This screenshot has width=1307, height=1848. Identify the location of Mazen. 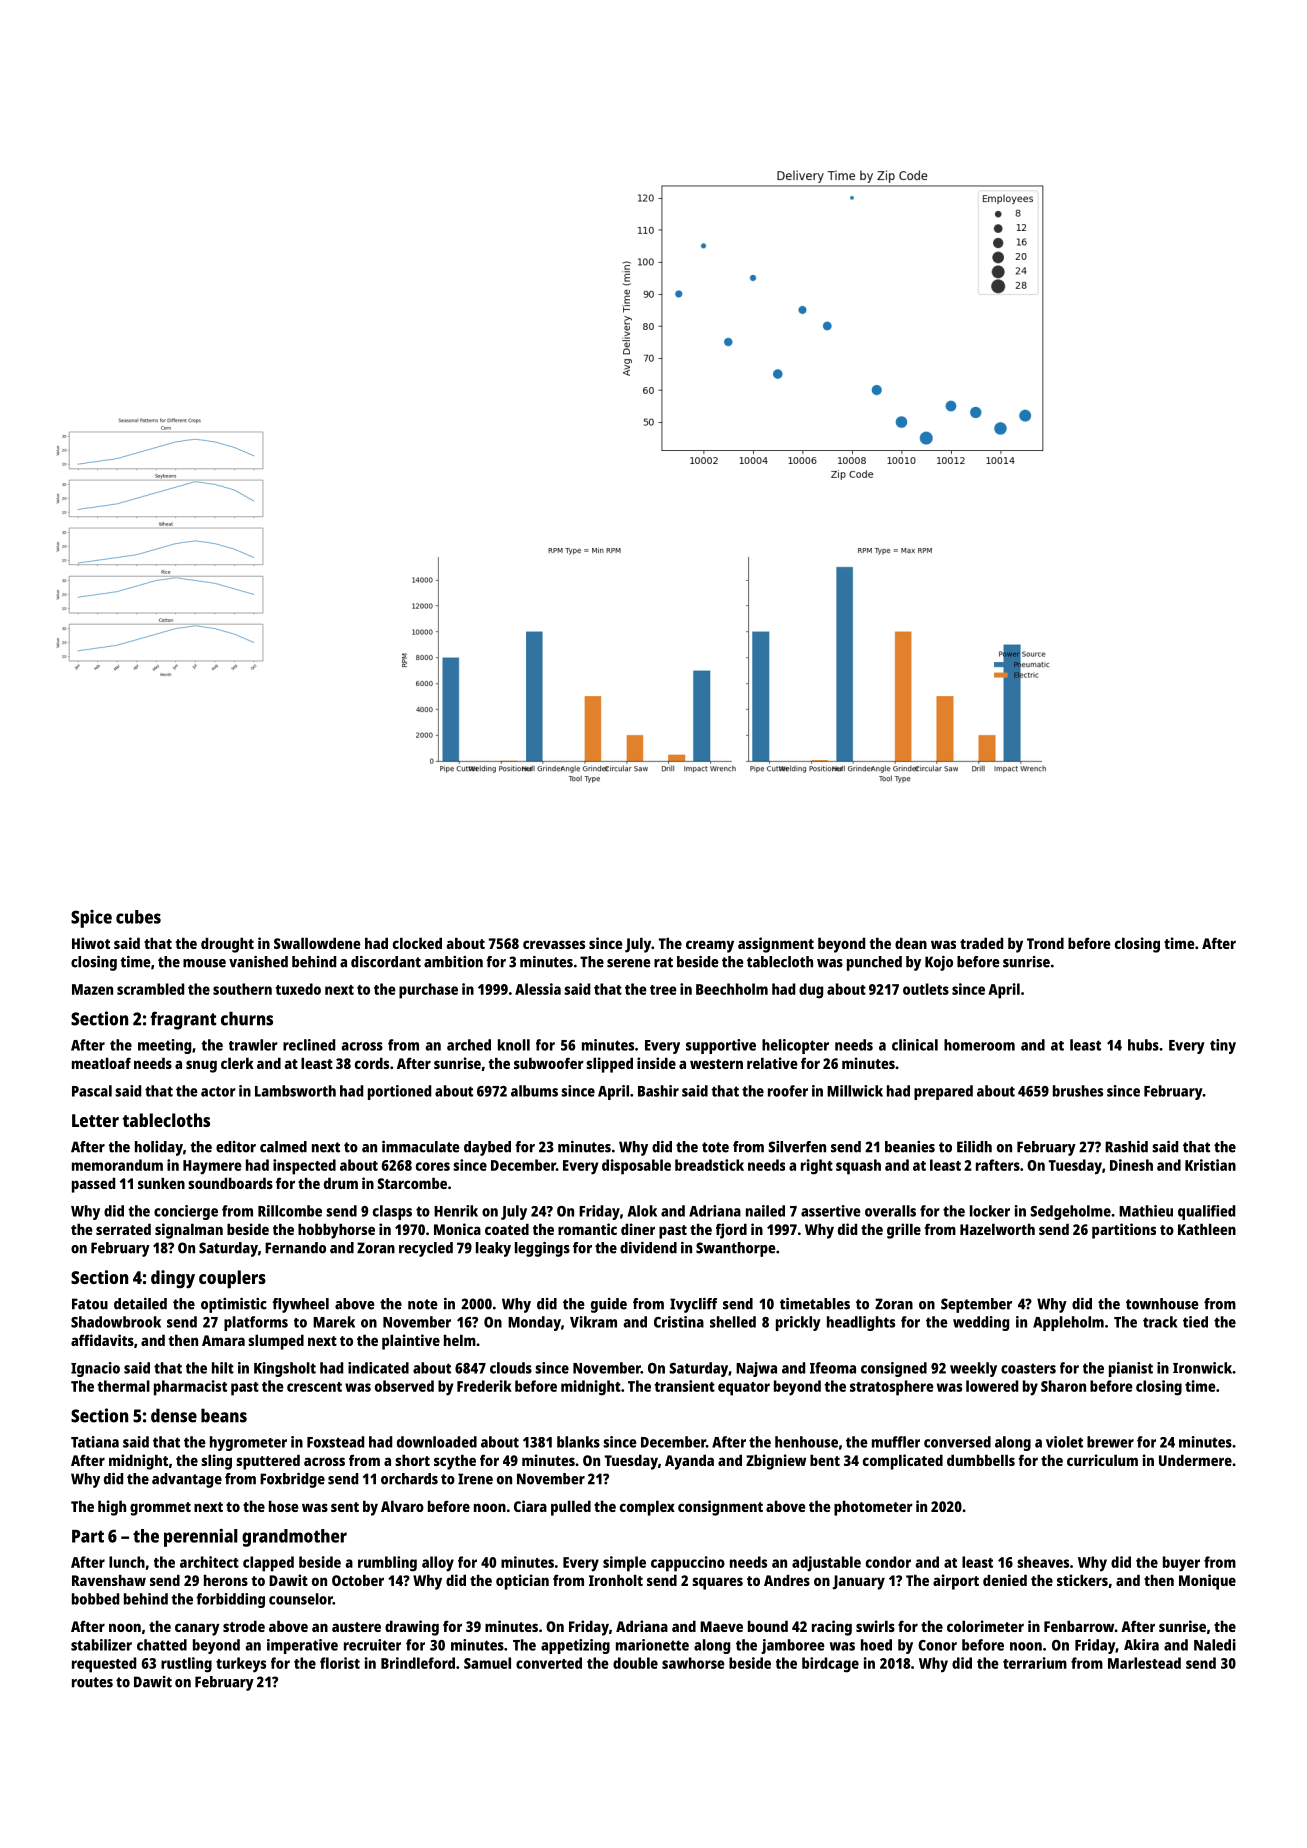
(92, 989).
